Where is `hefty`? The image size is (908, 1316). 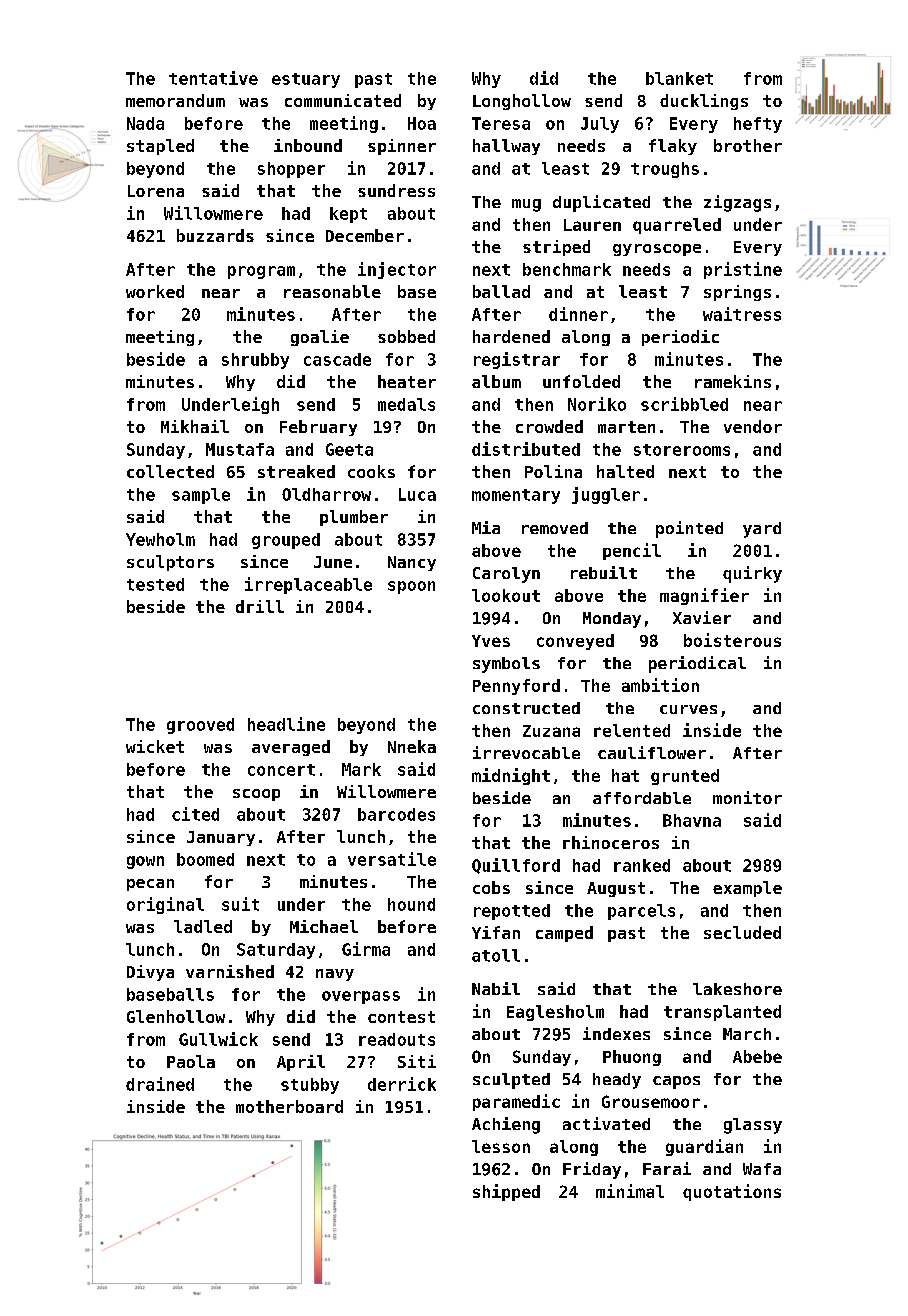 hefty is located at coordinates (758, 125).
